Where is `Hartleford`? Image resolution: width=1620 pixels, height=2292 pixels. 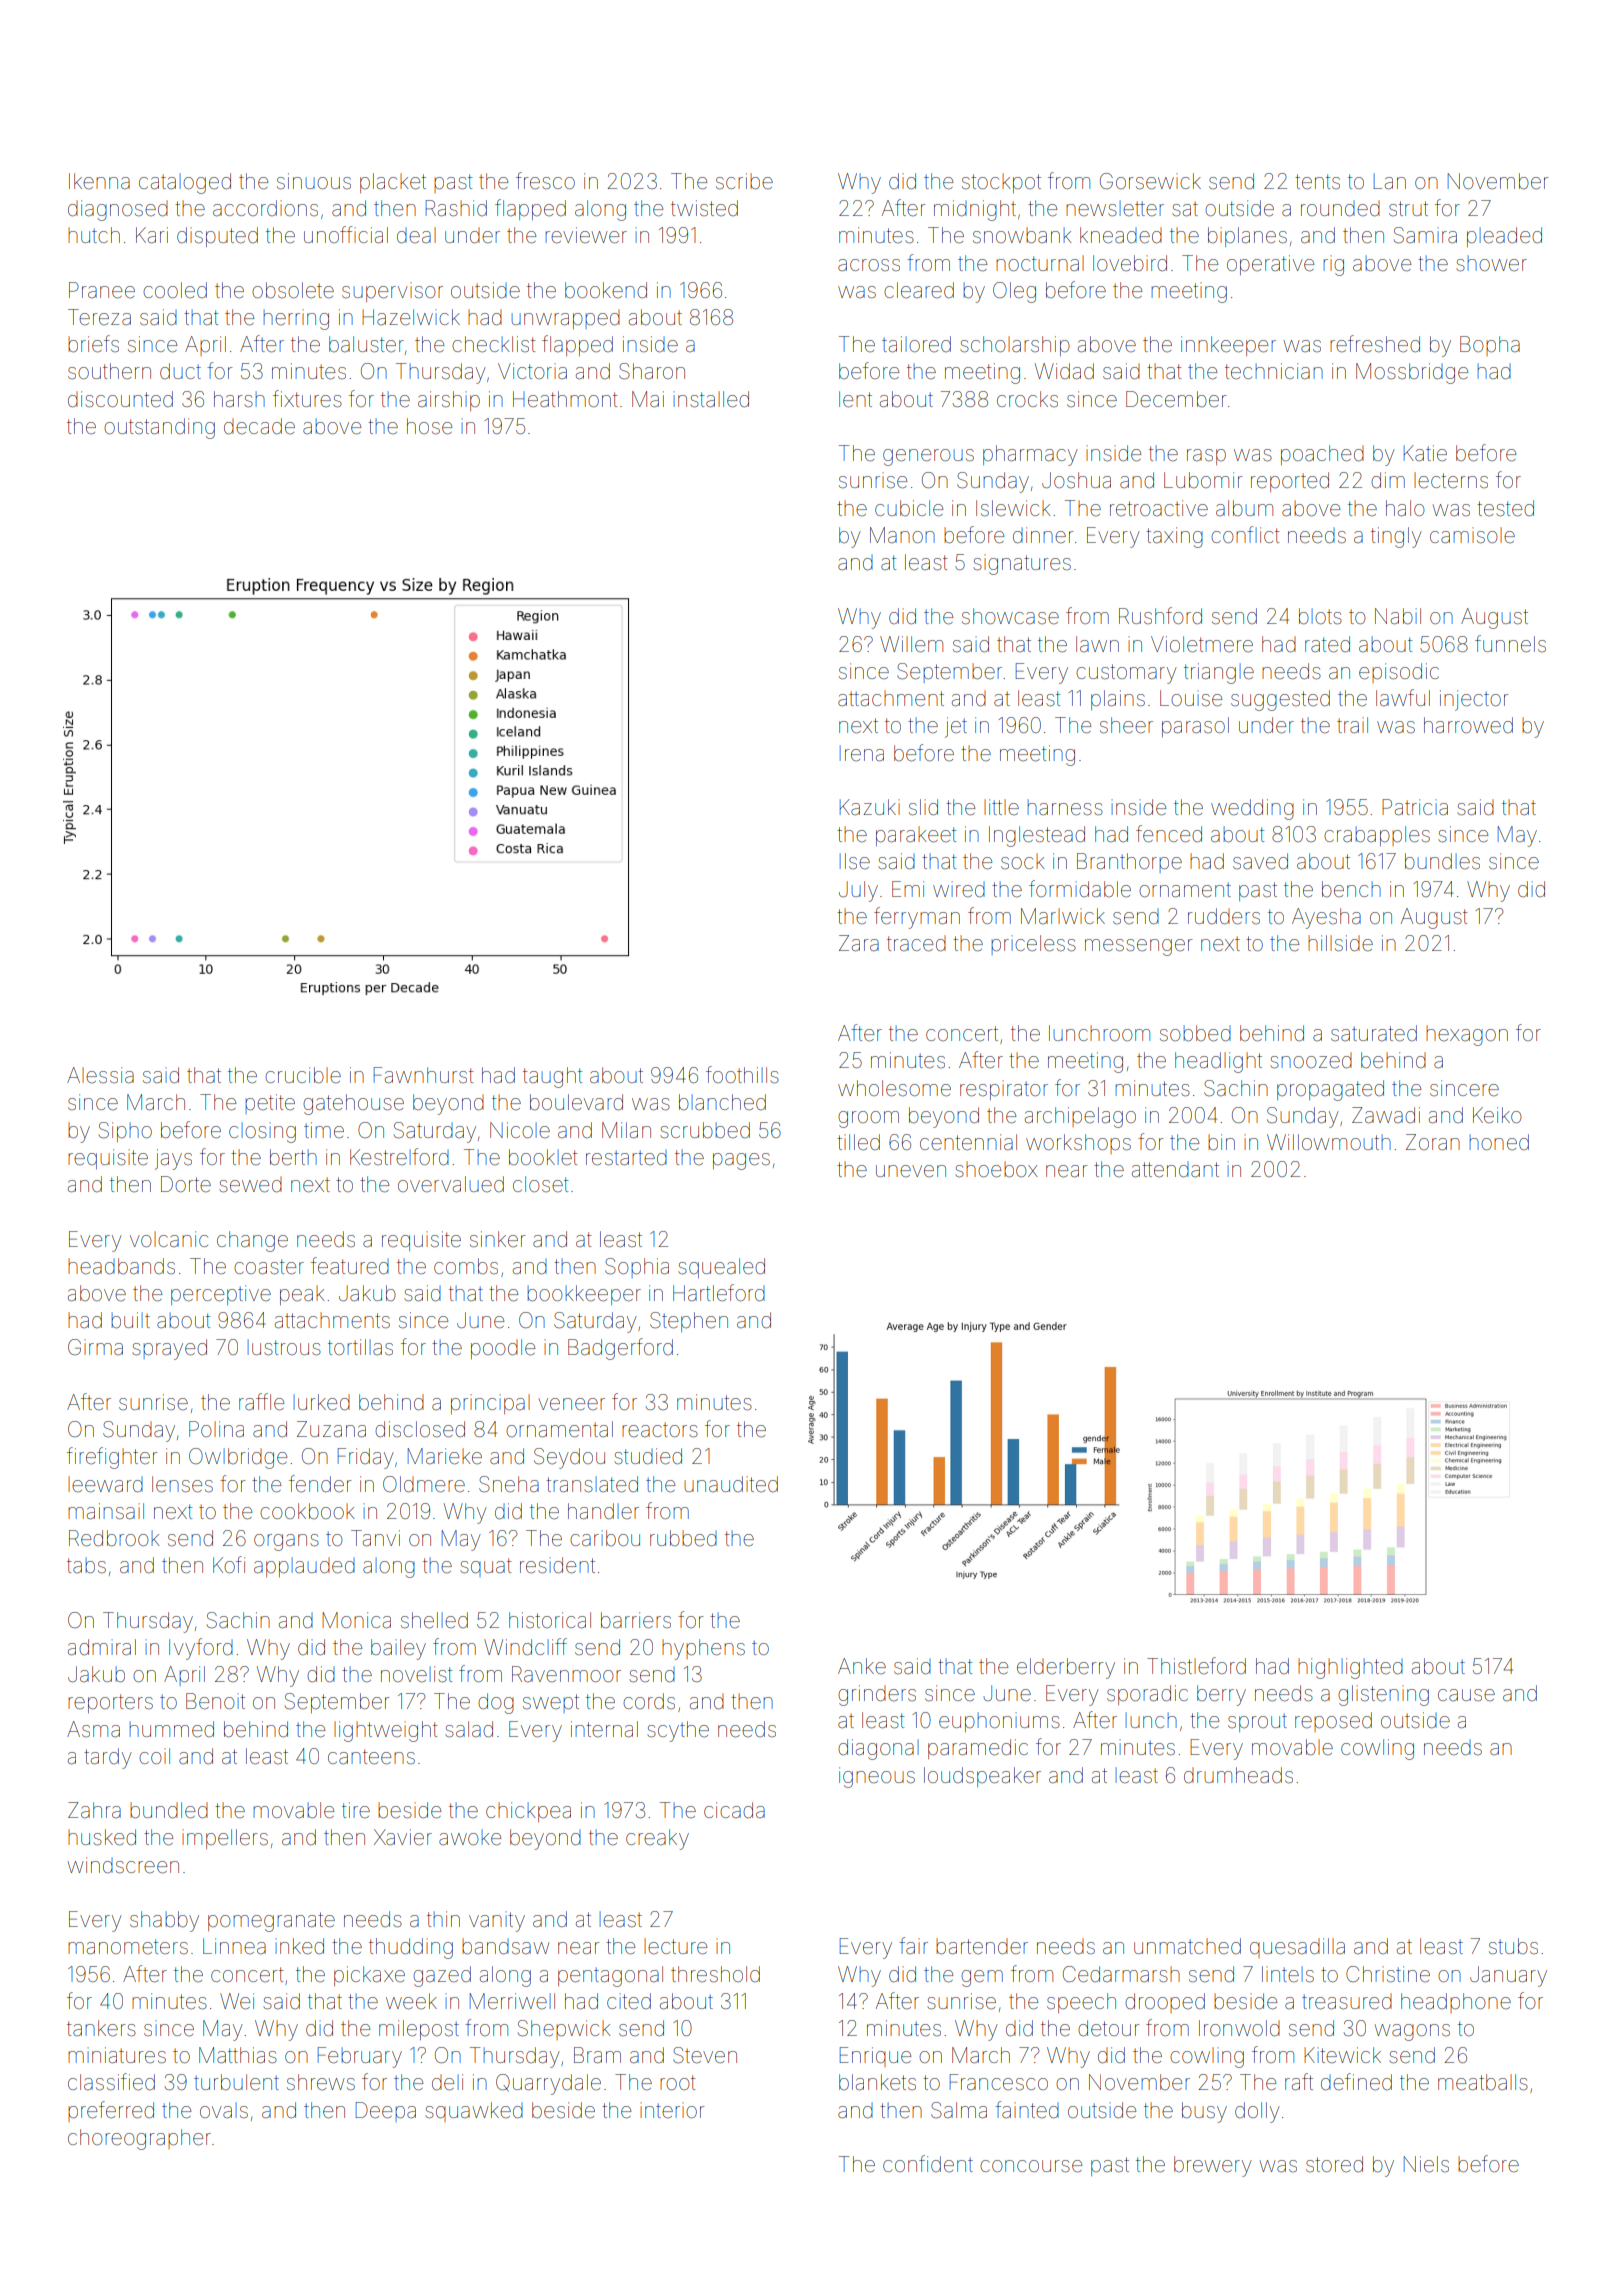
Hartleford is located at coordinates (719, 1292).
